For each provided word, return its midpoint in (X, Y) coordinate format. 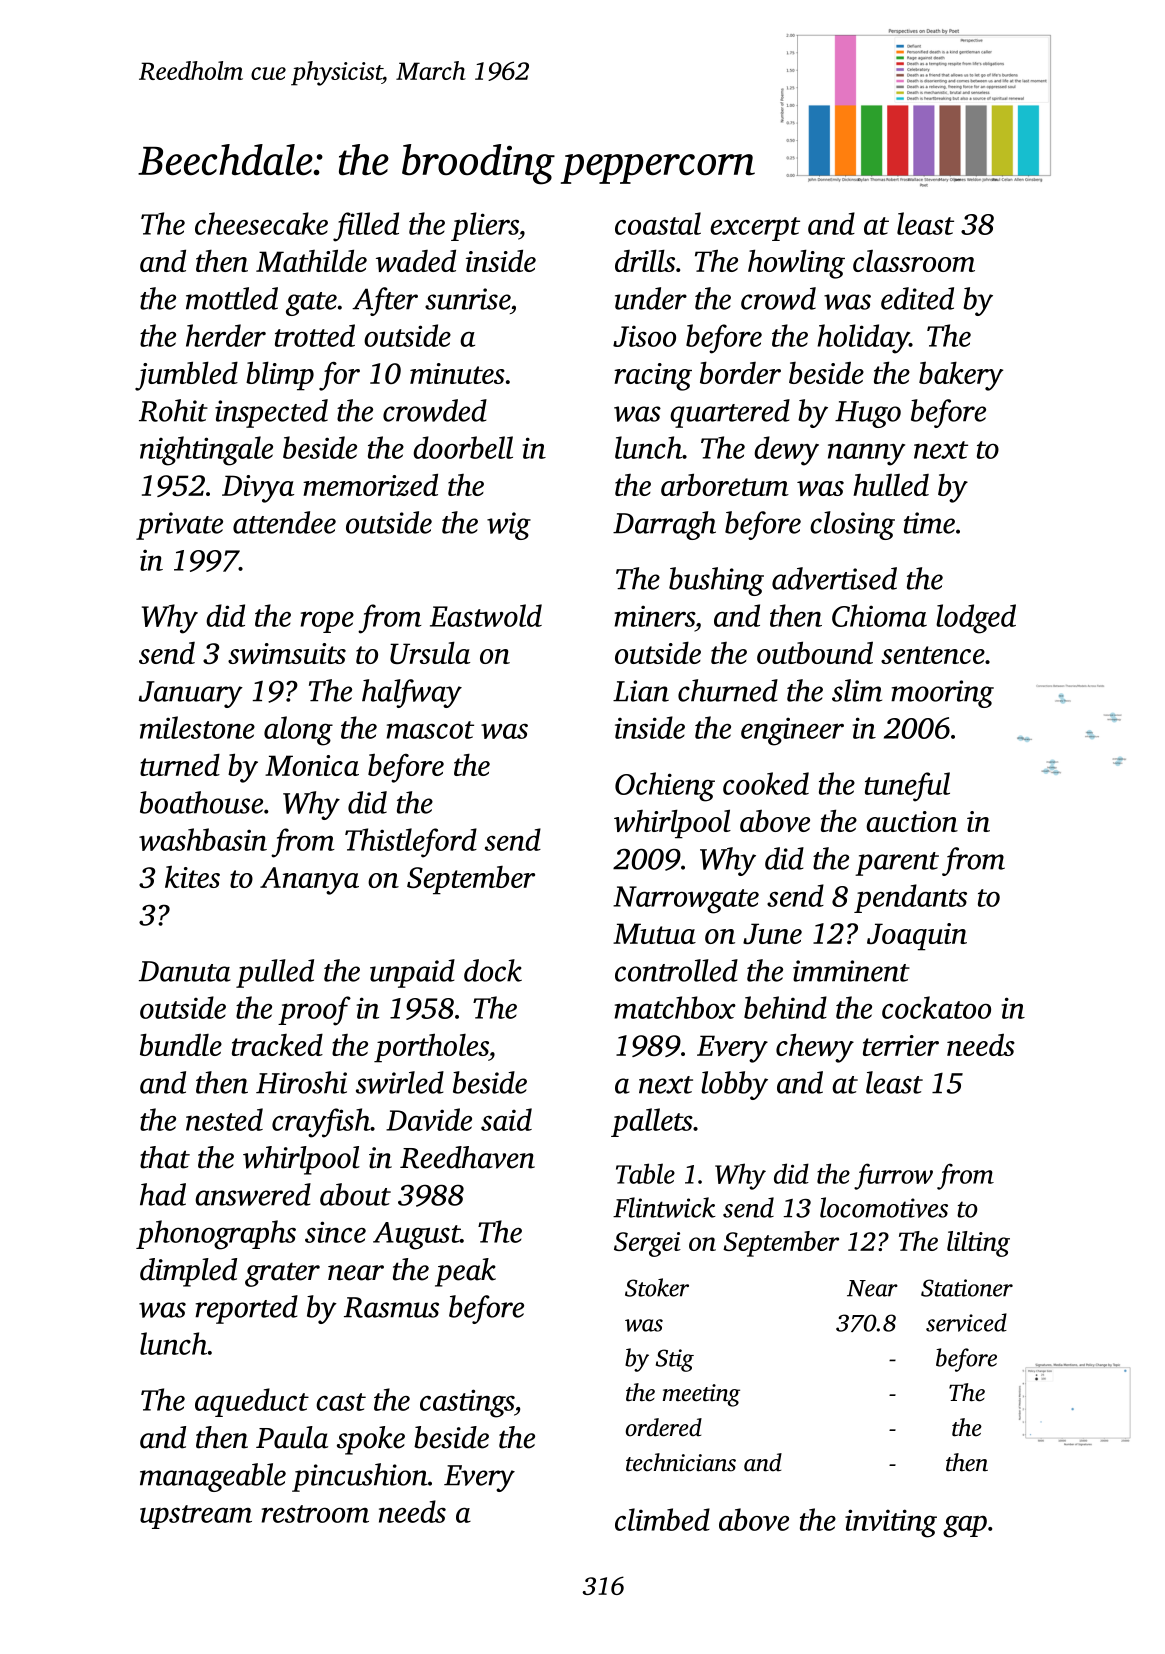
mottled (232, 298)
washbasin (203, 839)
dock (493, 970)
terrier (901, 1045)
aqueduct (252, 1402)
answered (253, 1194)
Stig (675, 1360)
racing (653, 377)
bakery (961, 376)
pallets (652, 1122)
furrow (893, 1176)
